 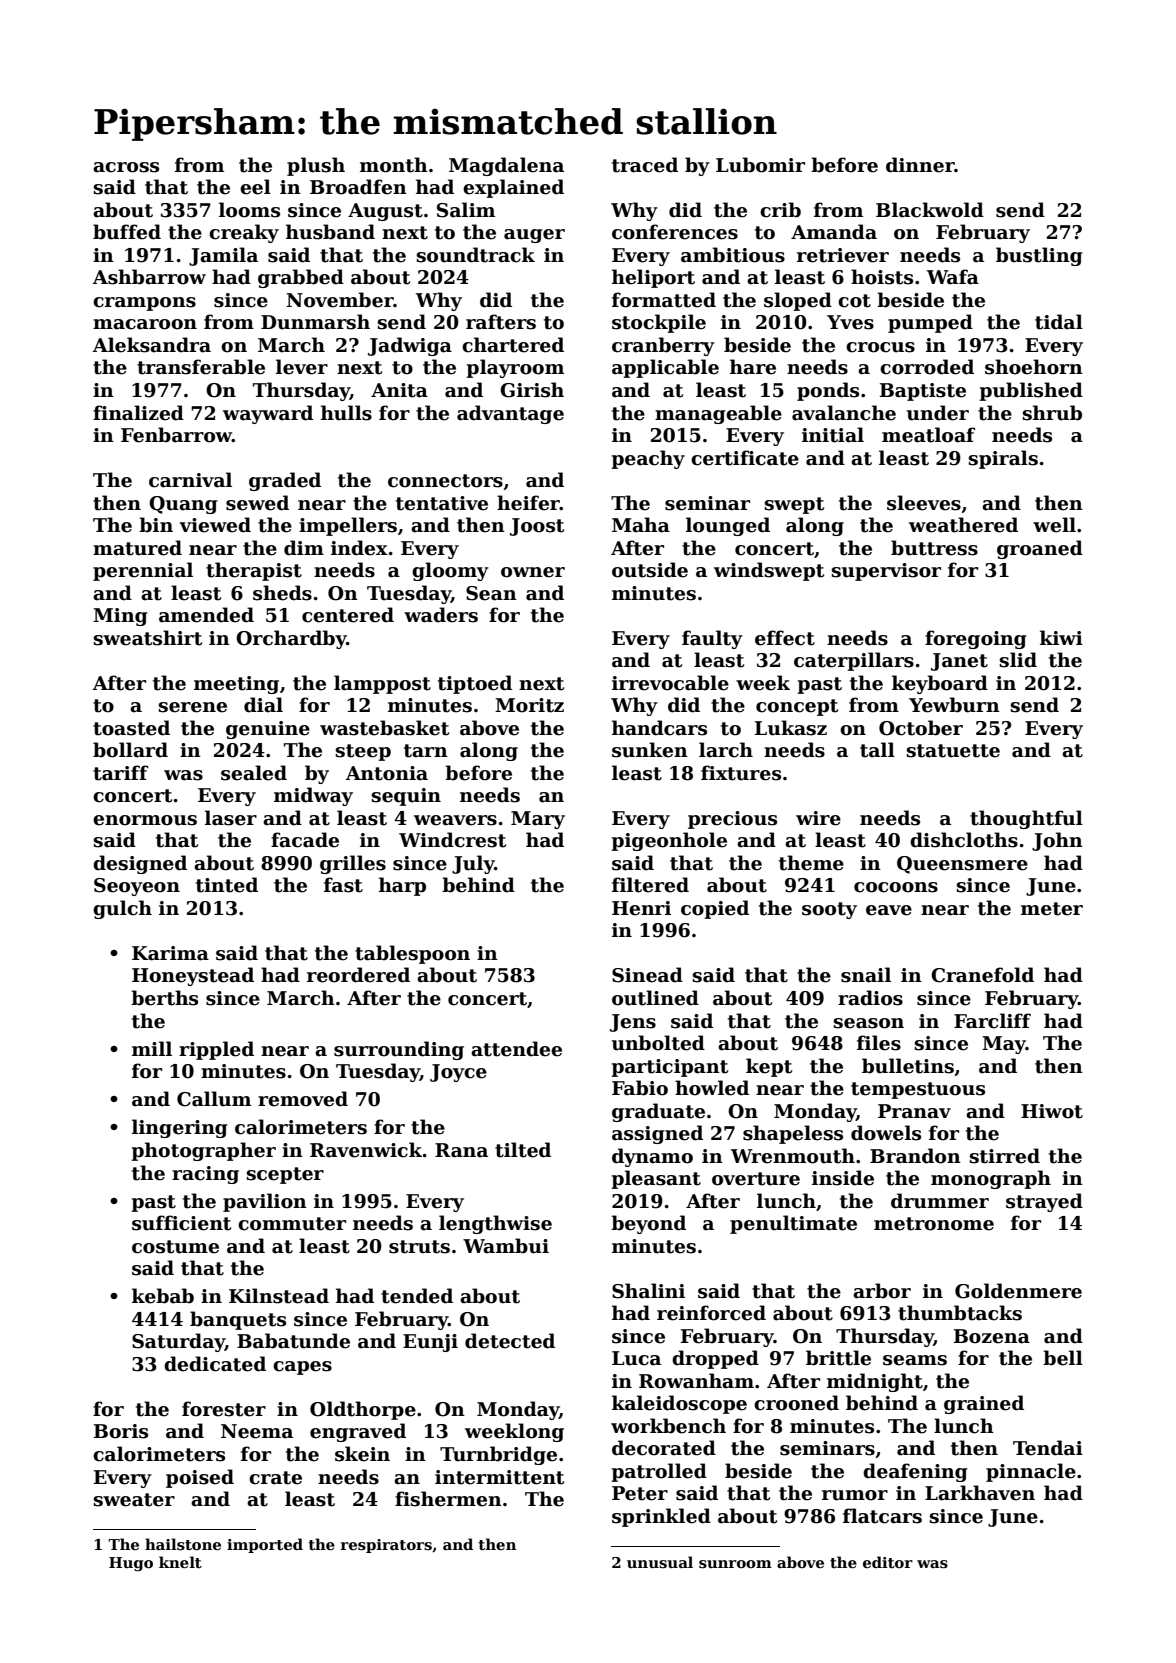 What do you see at coordinates (1031, 391) in the screenshot?
I see `published` at bounding box center [1031, 391].
